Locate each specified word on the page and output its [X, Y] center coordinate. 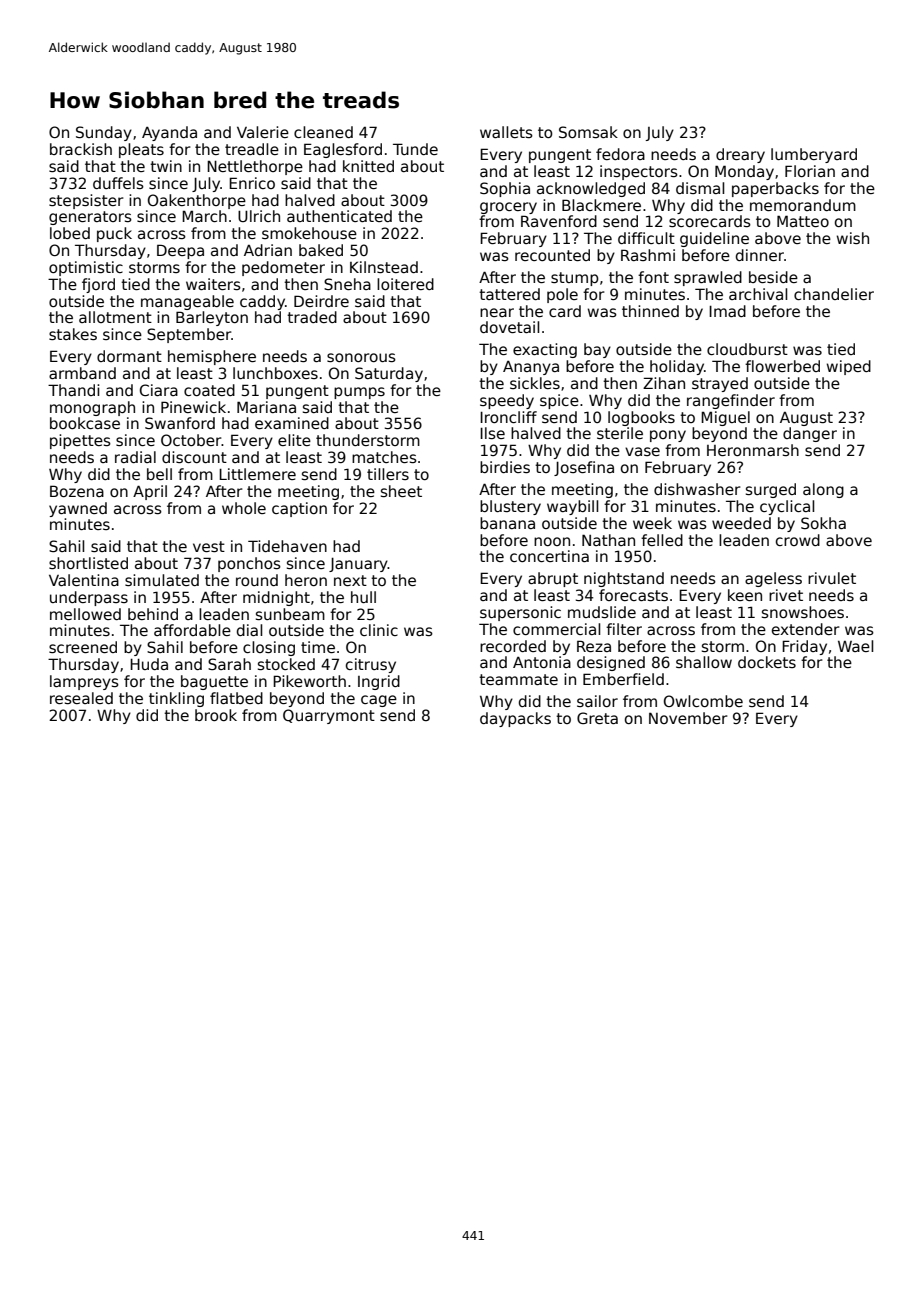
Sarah [229, 664]
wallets [506, 132]
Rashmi [648, 255]
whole [244, 508]
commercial [556, 629]
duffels [118, 183]
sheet [401, 491]
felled [662, 540]
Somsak [588, 132]
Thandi [73, 390]
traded [312, 317]
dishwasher [697, 489]
